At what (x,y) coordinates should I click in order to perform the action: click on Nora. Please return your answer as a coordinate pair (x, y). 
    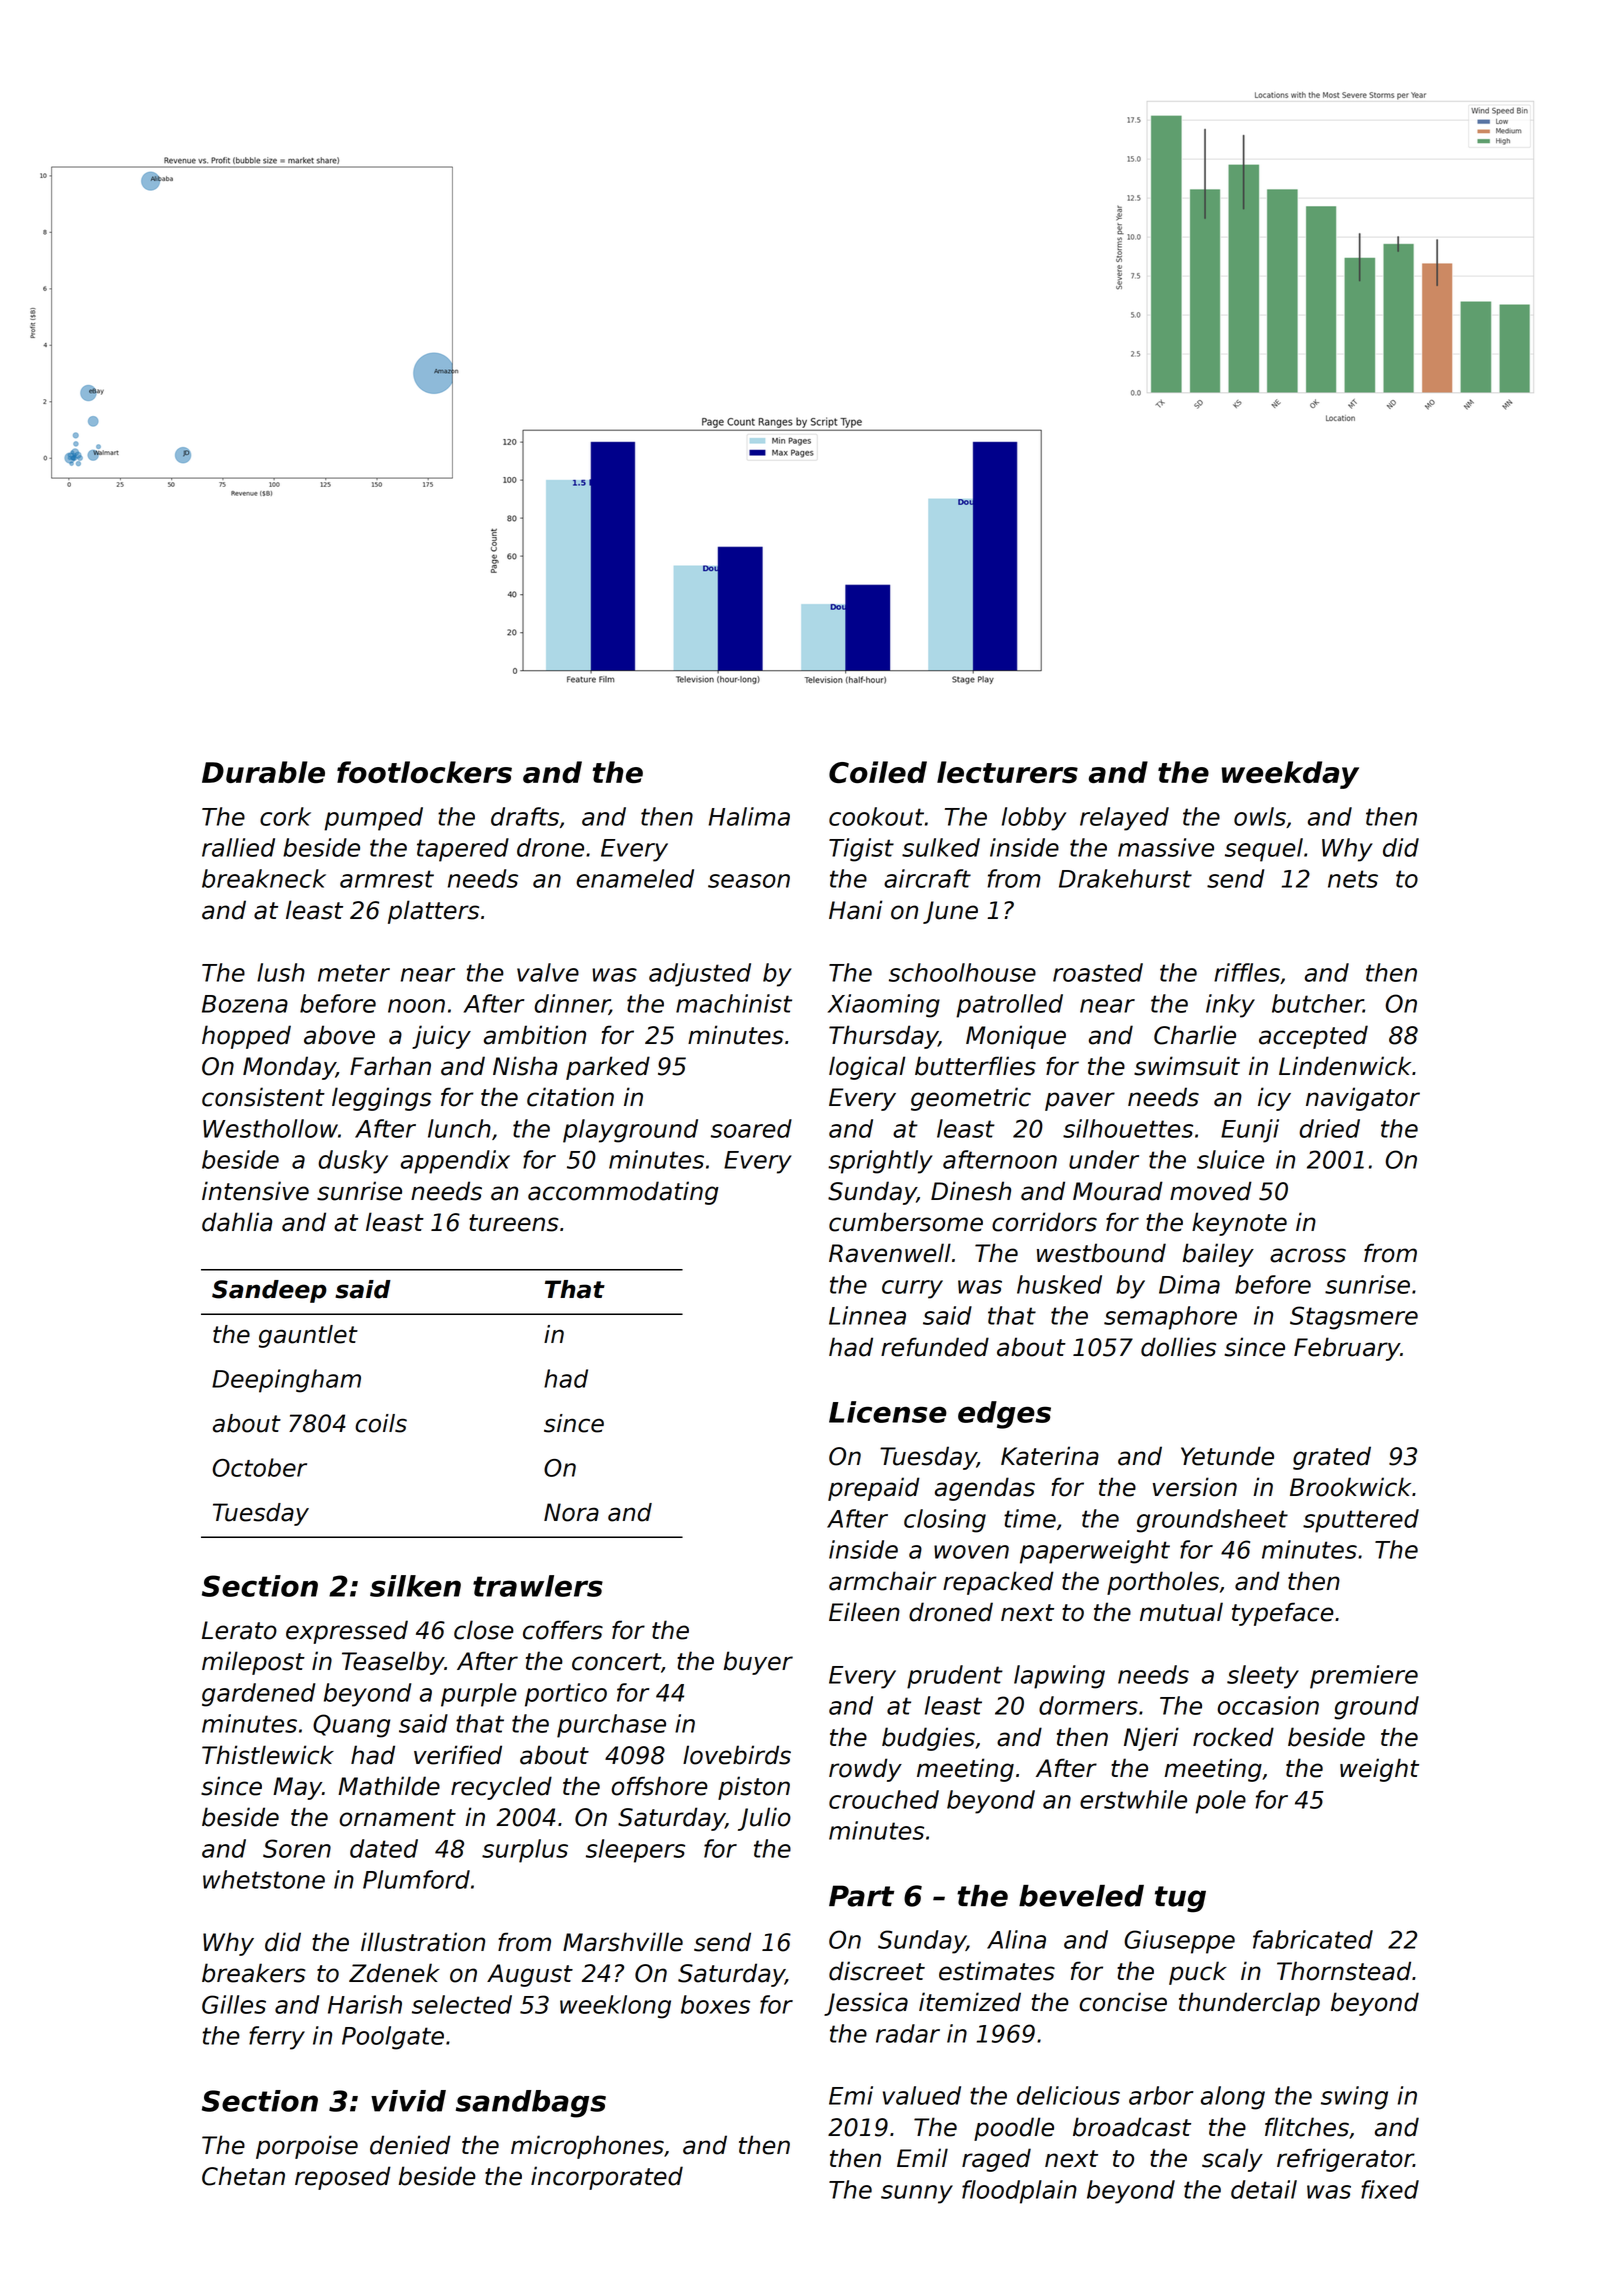
    Looking at the image, I should click on (571, 1512).
